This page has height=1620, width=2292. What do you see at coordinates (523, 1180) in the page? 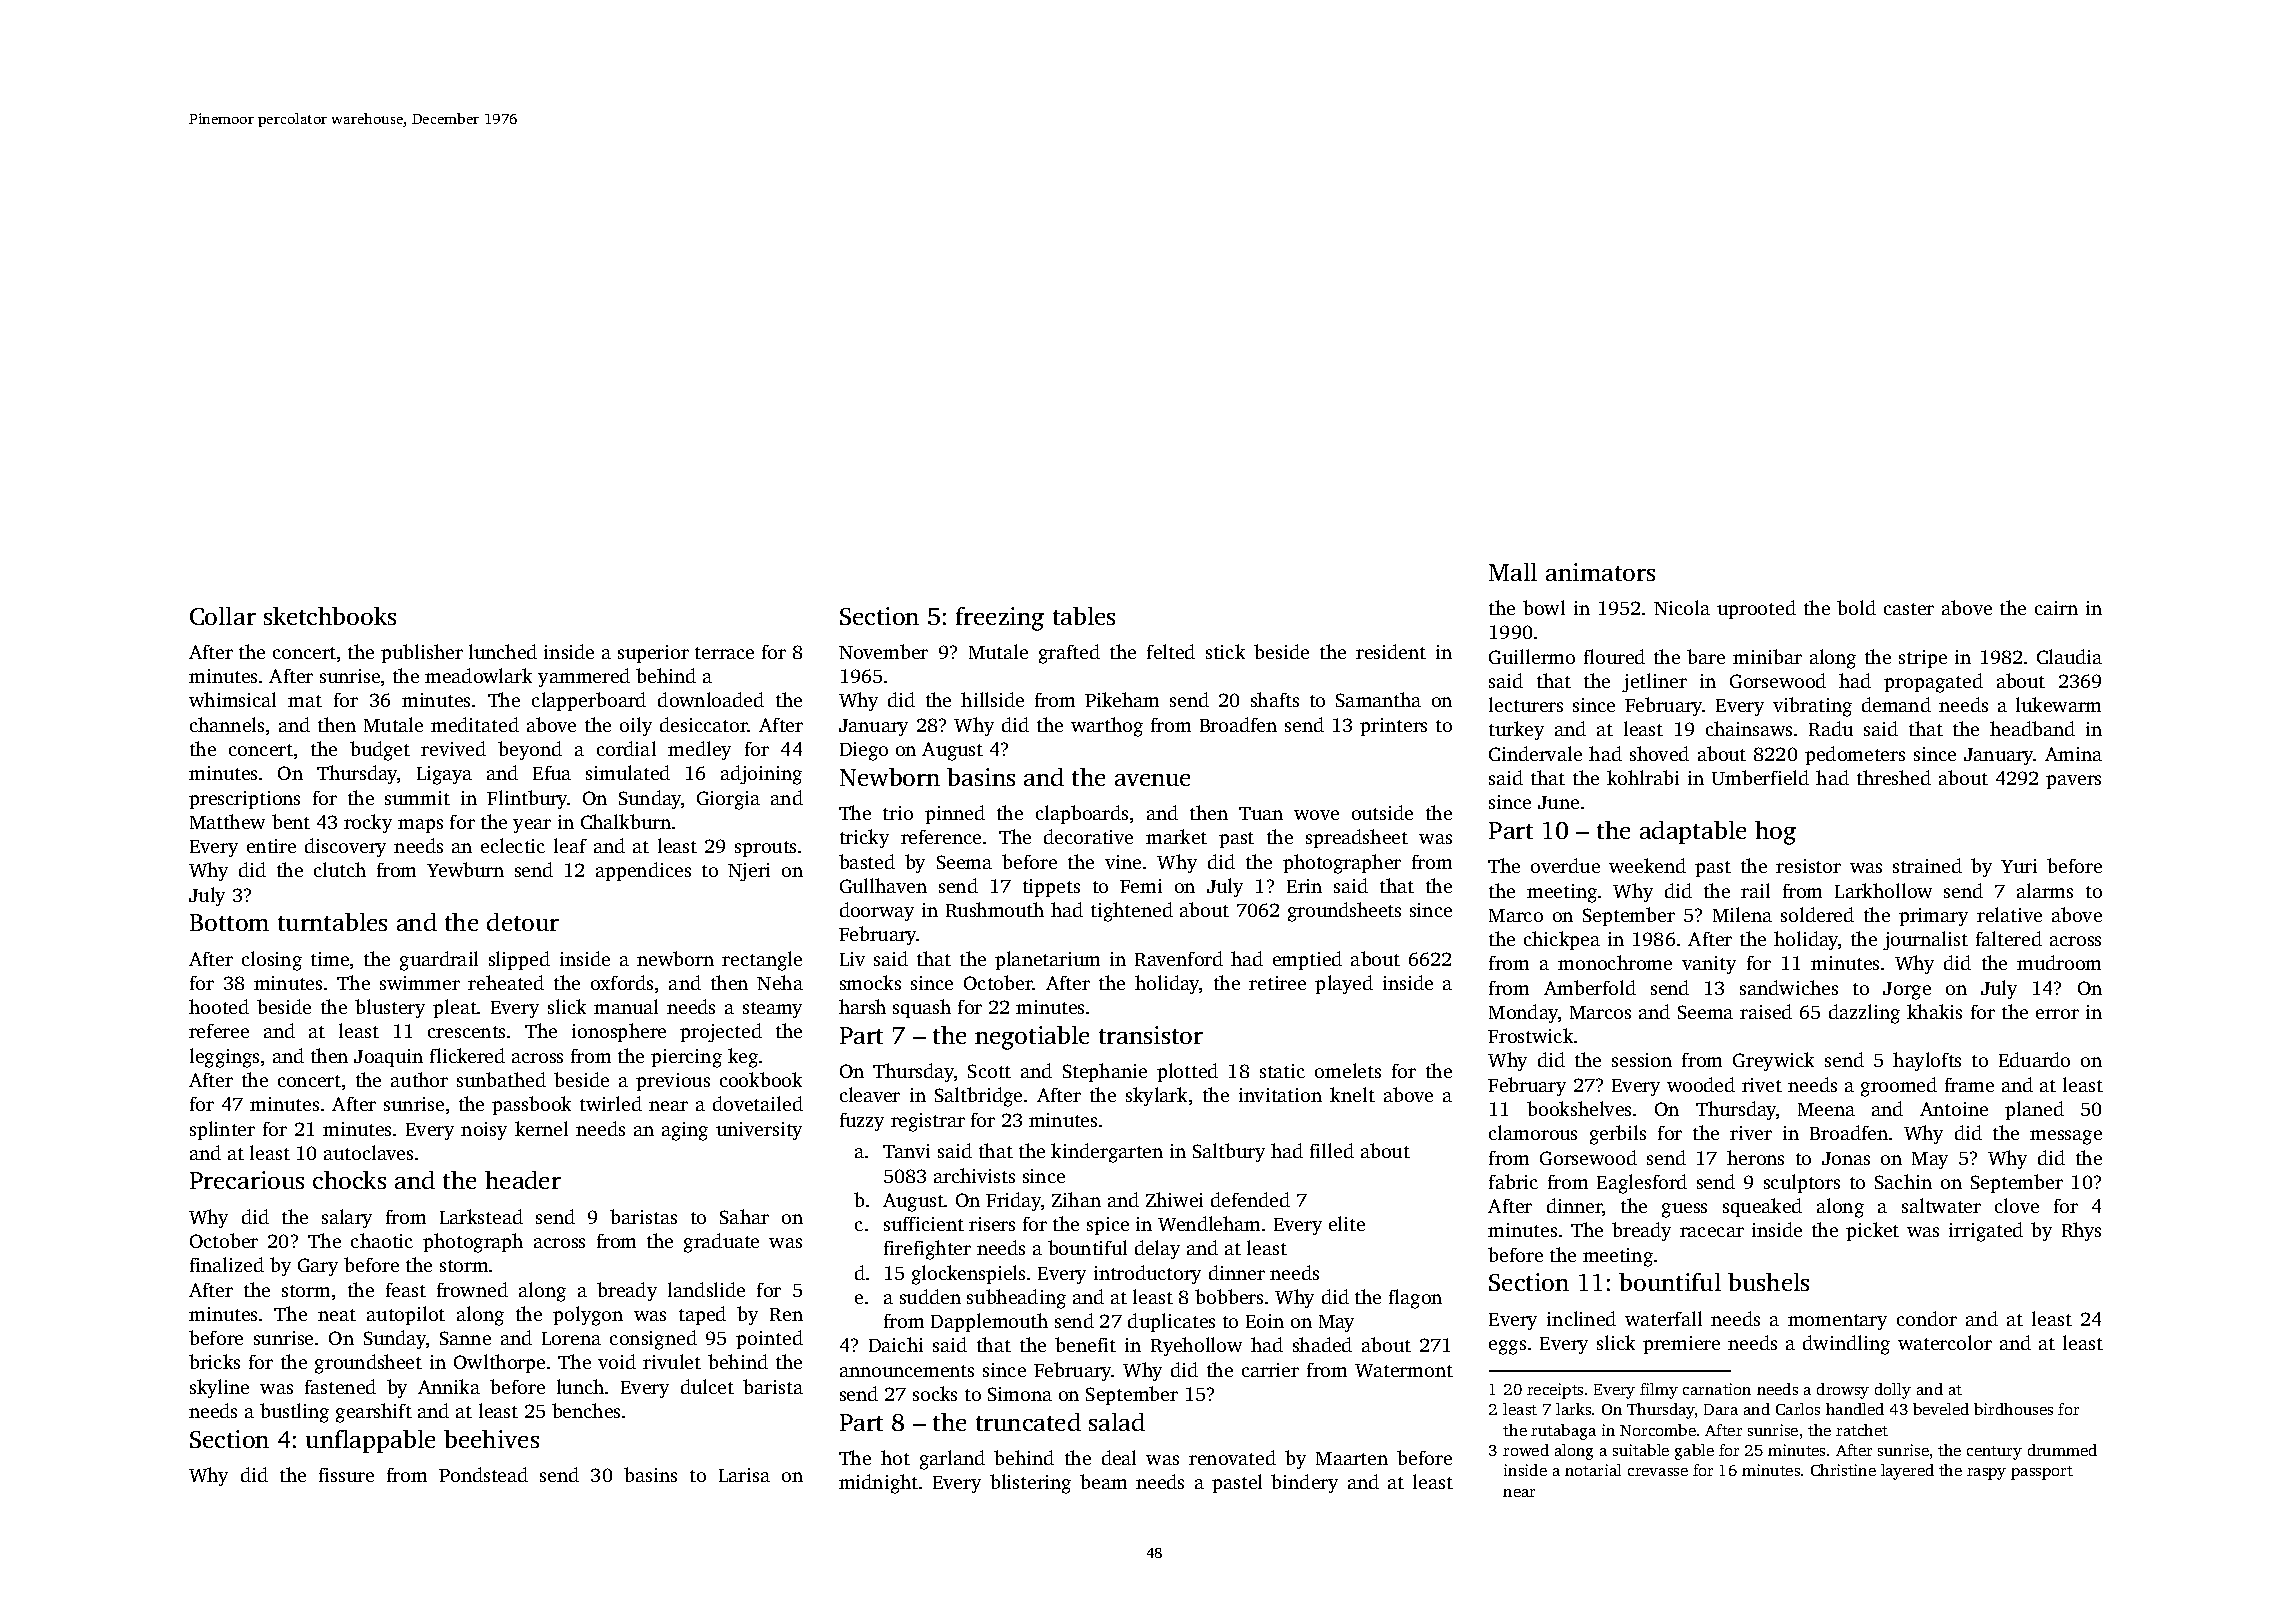
I see `header` at bounding box center [523, 1180].
